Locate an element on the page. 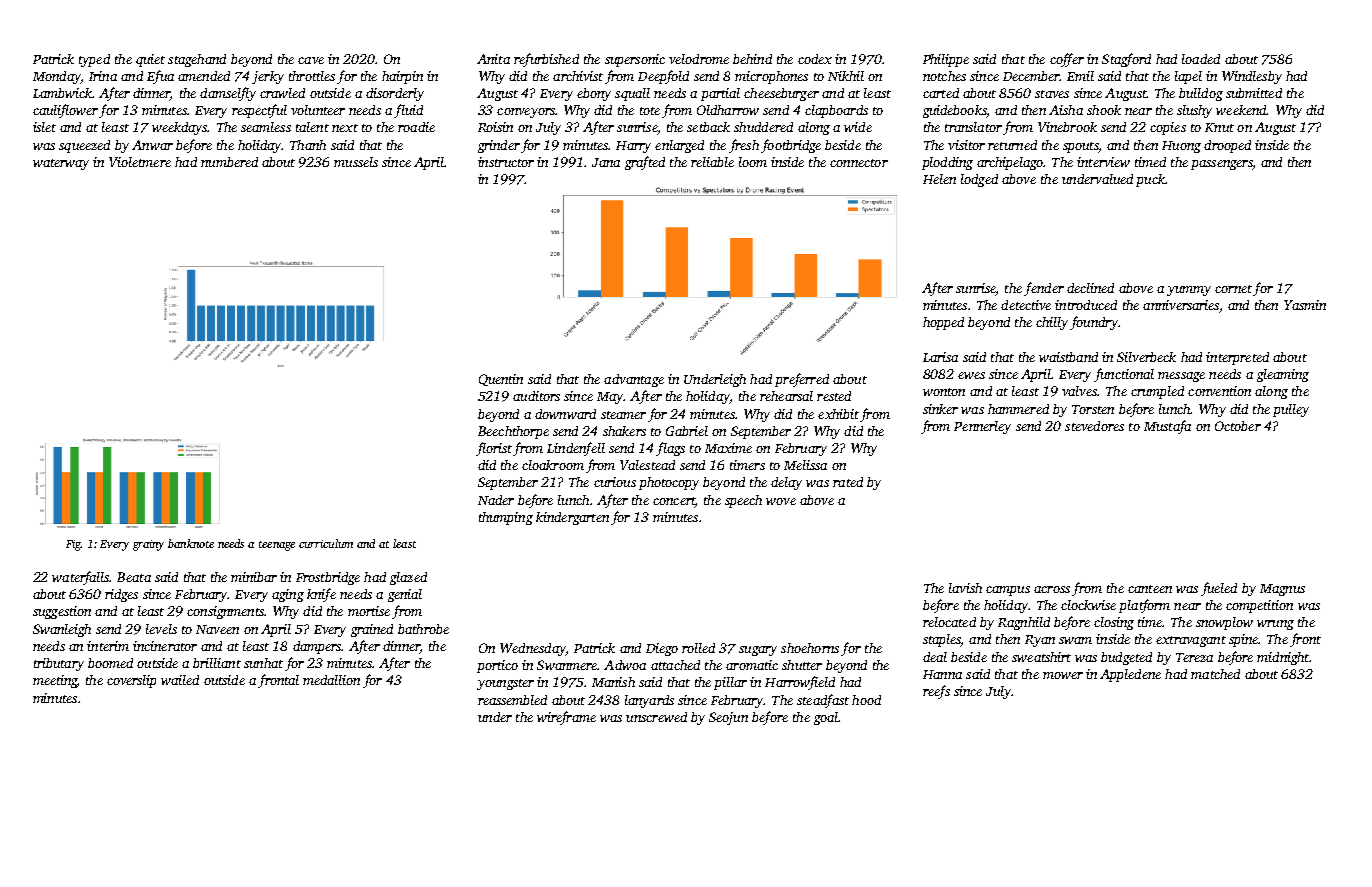 Image resolution: width=1372 pixels, height=887 pixels. typed is located at coordinates (94, 60).
